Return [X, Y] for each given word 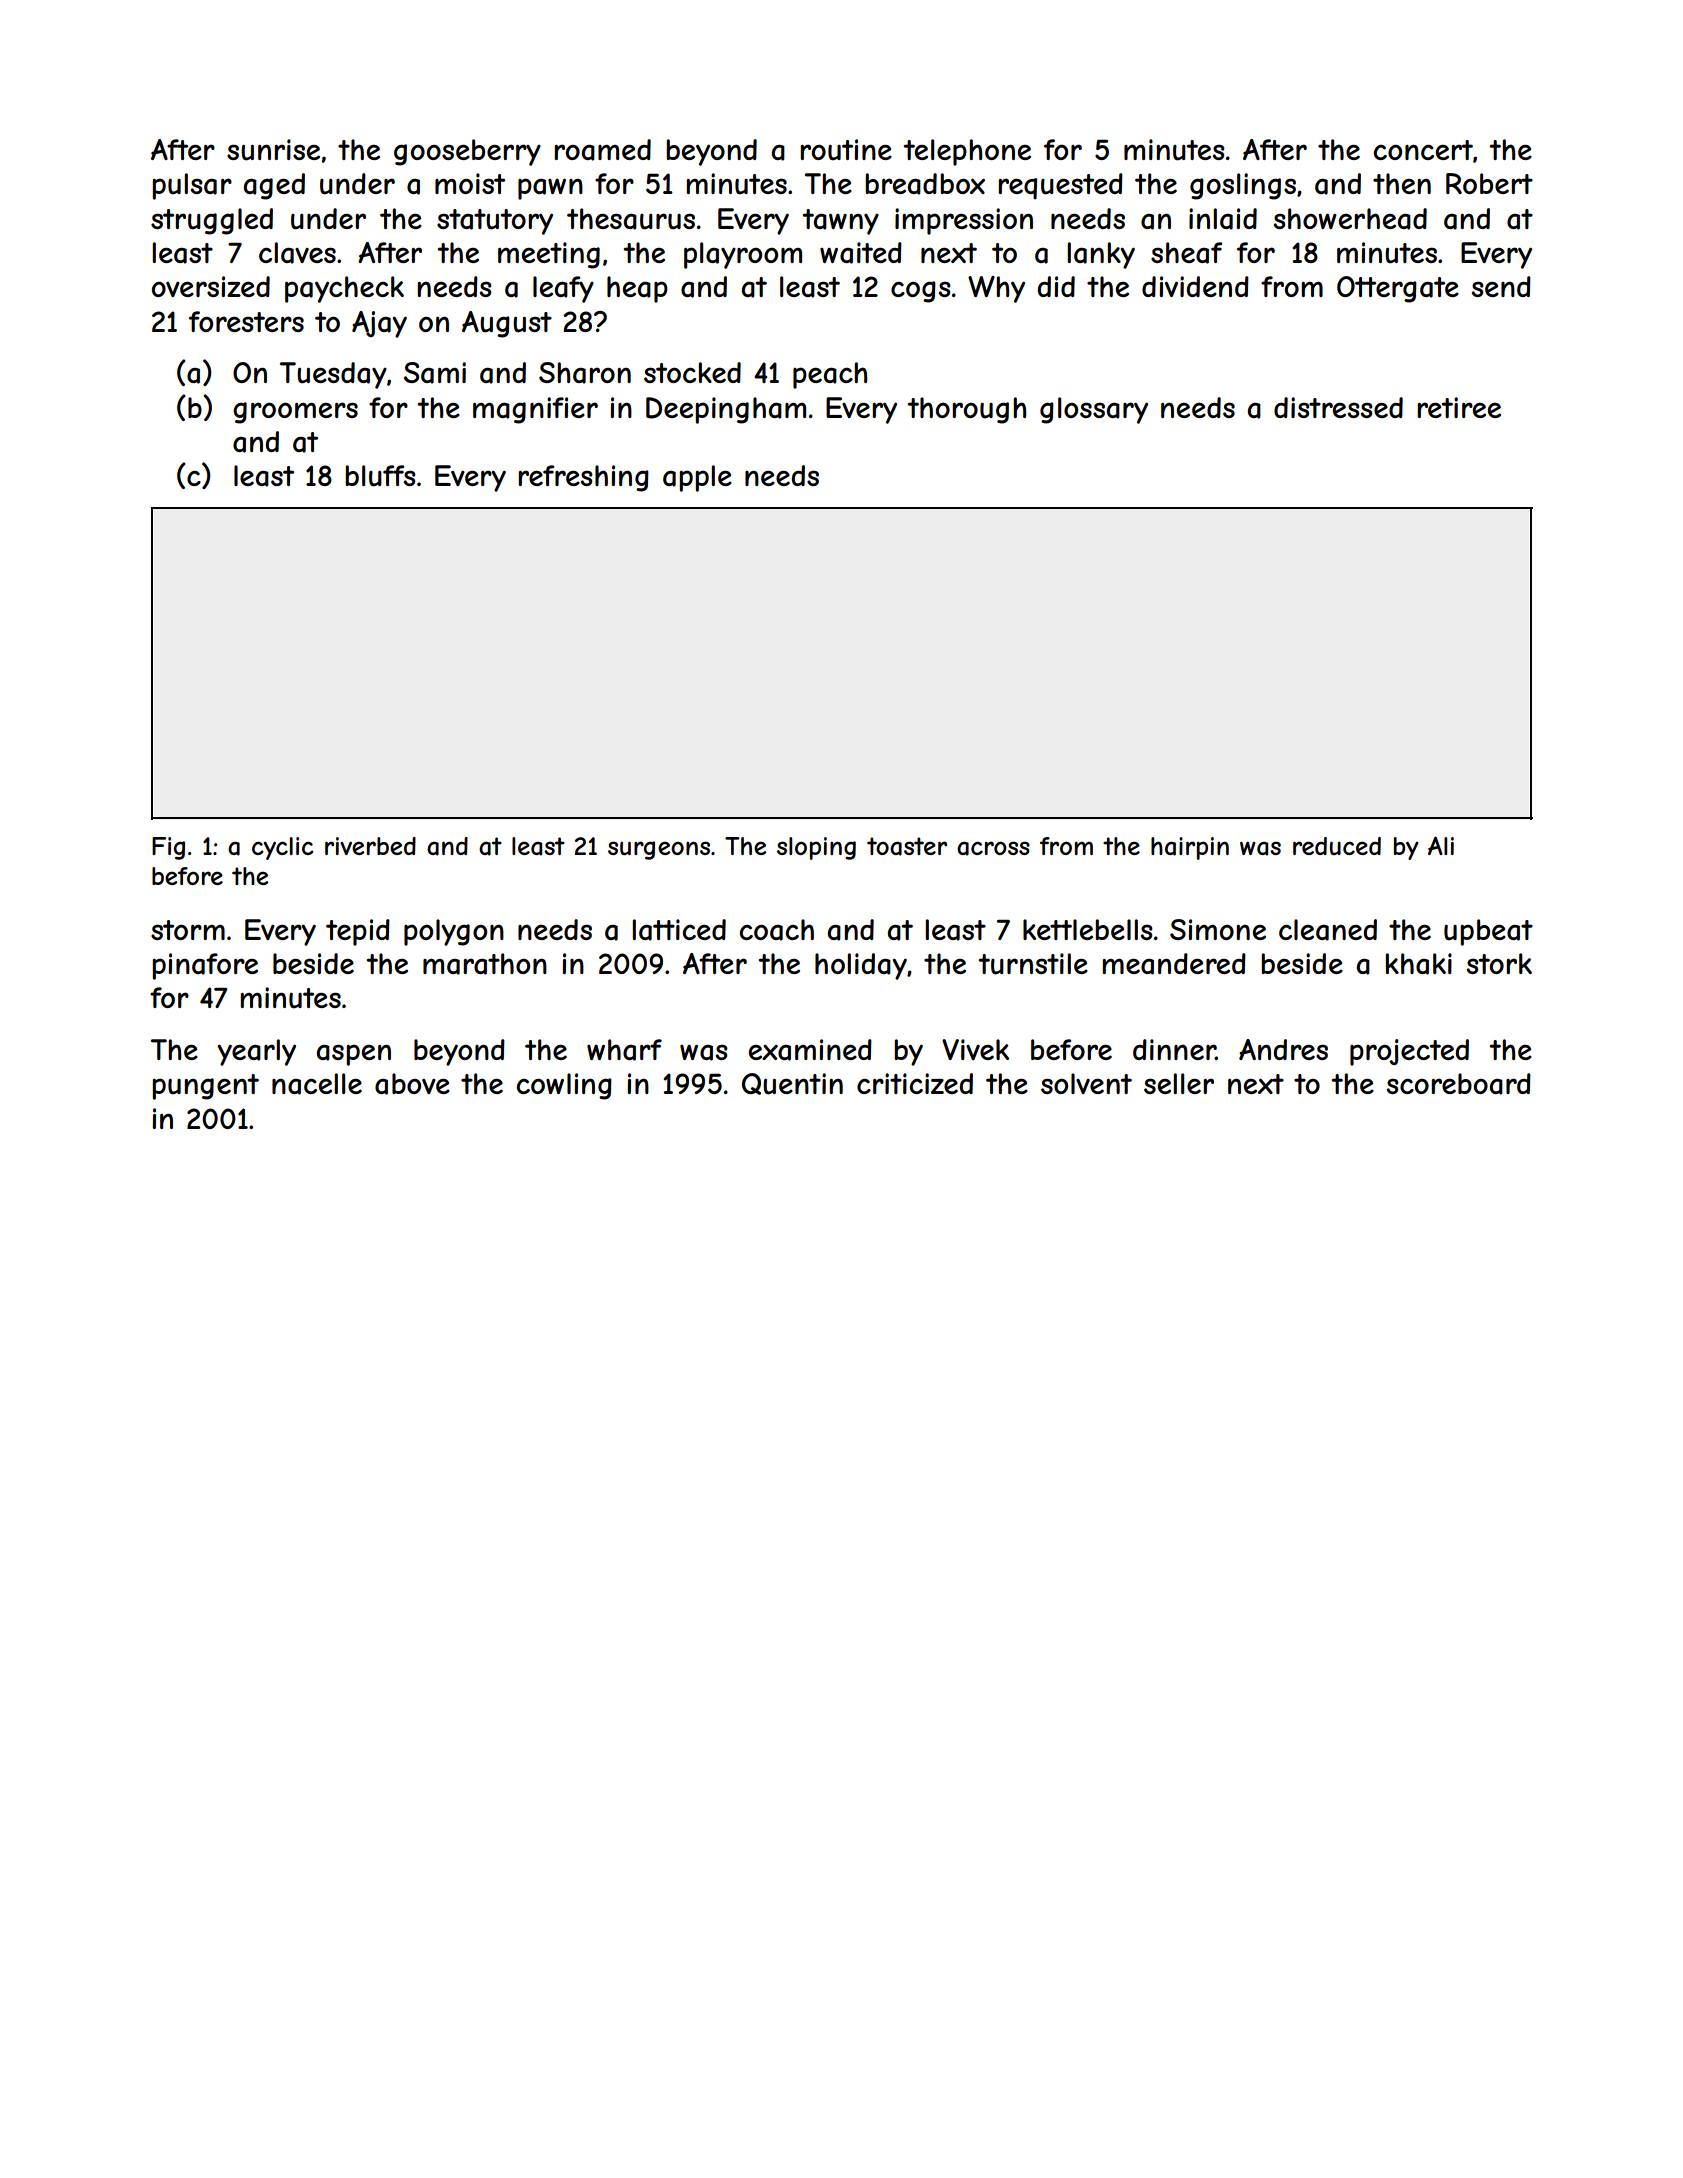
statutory [495, 222]
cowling [564, 1086]
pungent [205, 1087]
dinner [1174, 1049]
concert [1423, 150]
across [993, 848]
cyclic [283, 848]
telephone [967, 152]
